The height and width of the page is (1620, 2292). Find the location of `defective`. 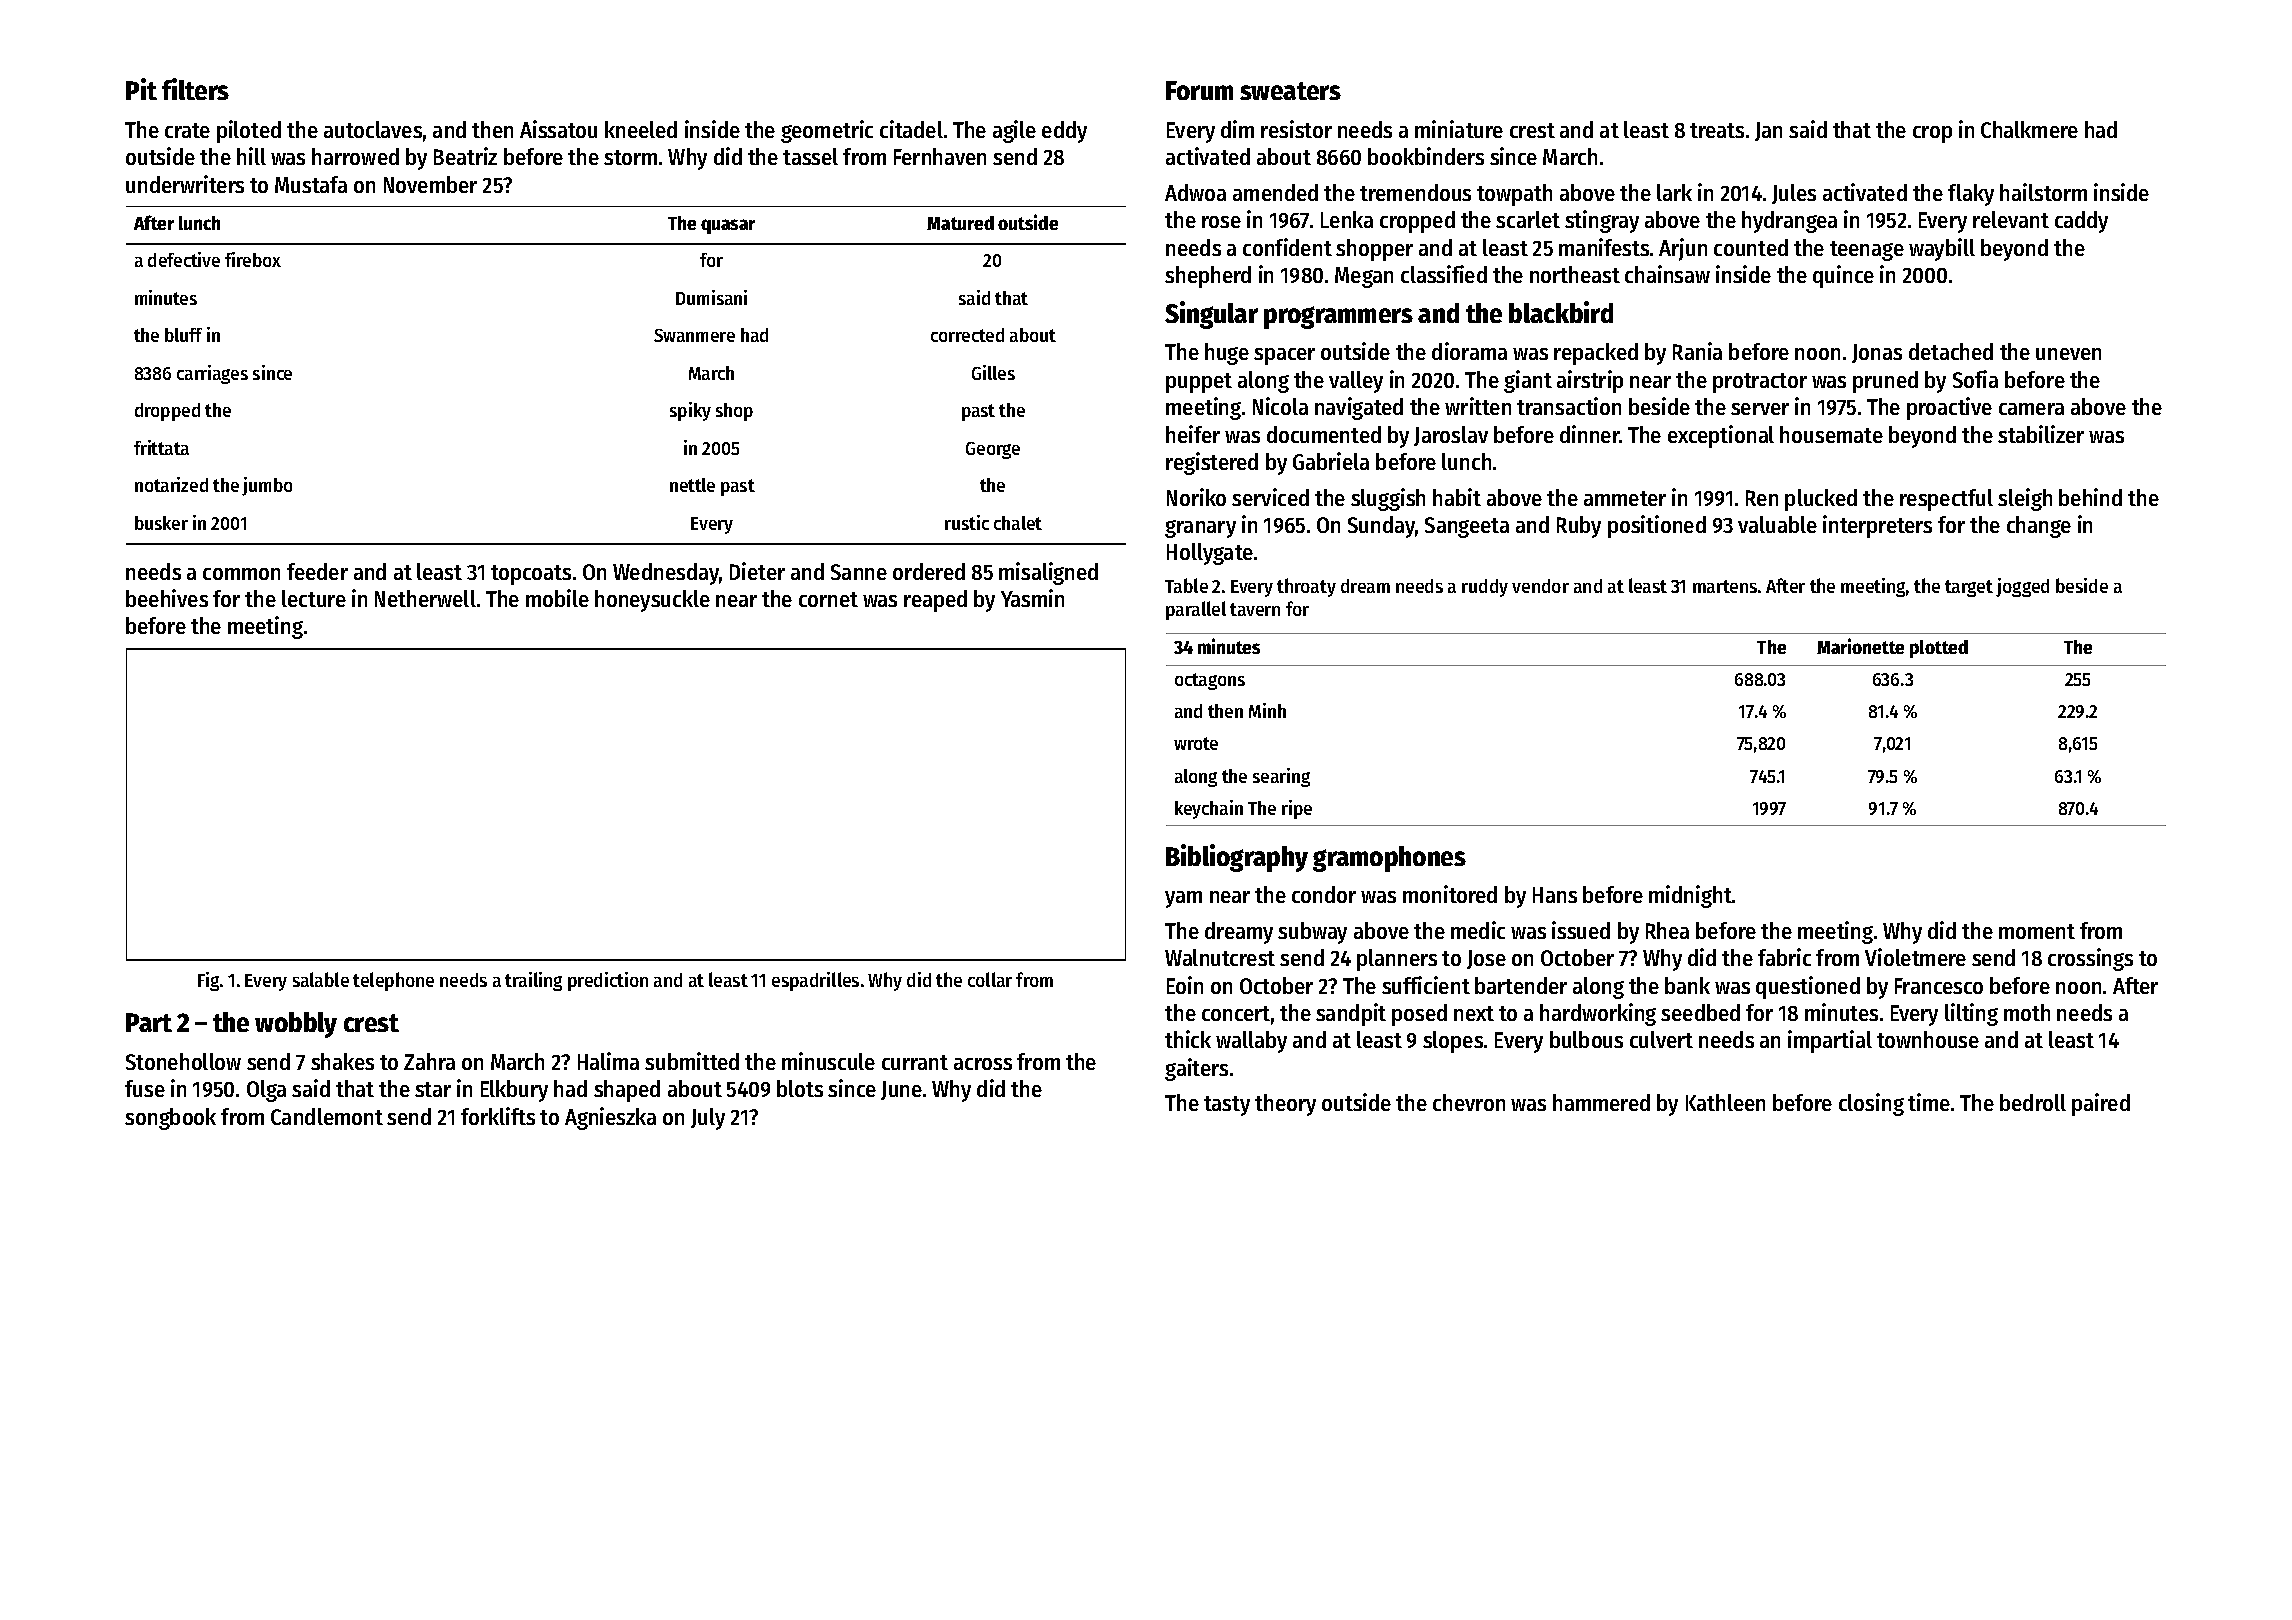

defective is located at coordinates (184, 259).
